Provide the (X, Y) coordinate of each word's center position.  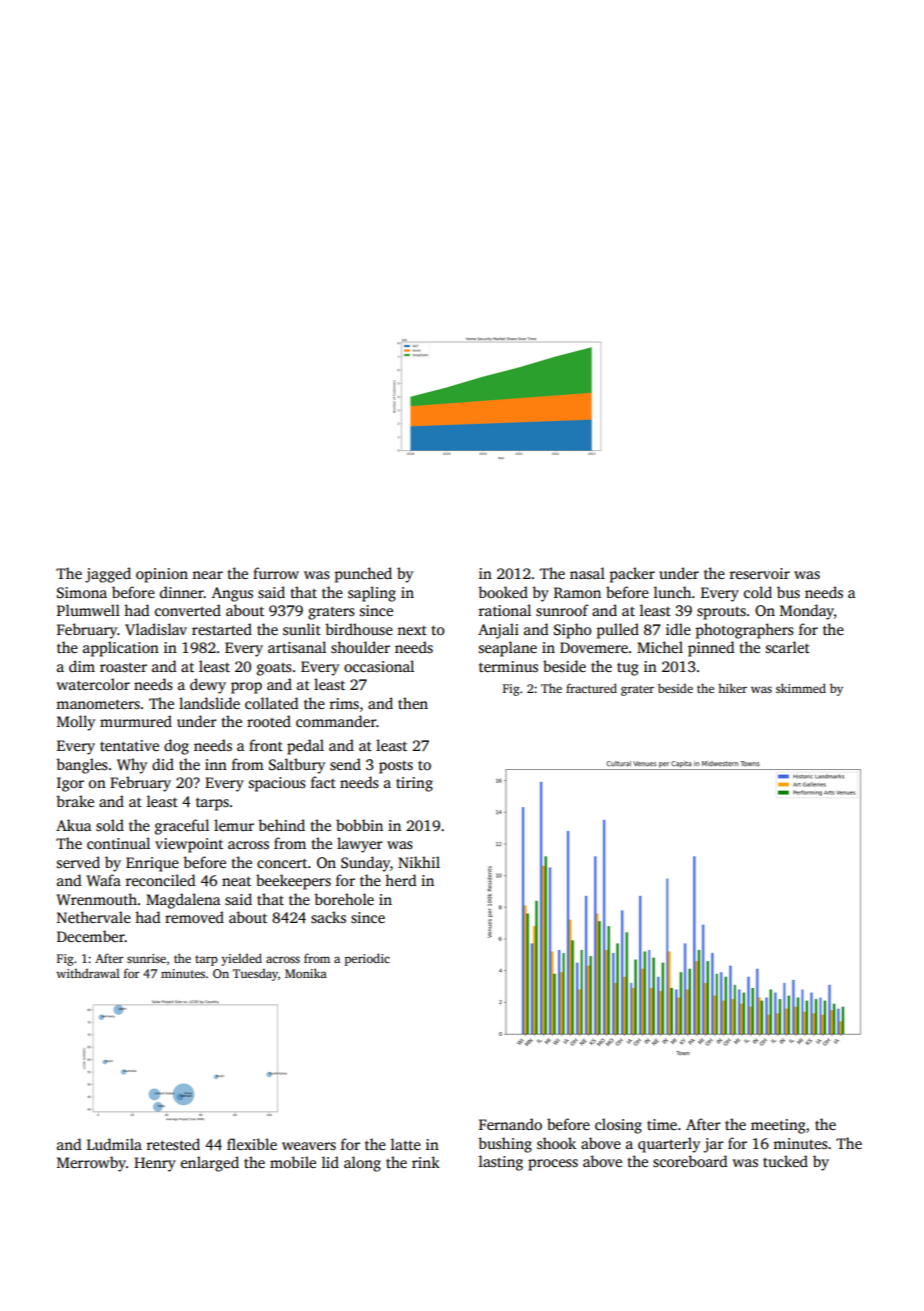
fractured (591, 688)
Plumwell (88, 610)
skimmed (801, 688)
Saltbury (297, 766)
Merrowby (91, 1164)
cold (758, 592)
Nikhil (419, 862)
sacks (328, 917)
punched (363, 575)
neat (236, 881)
